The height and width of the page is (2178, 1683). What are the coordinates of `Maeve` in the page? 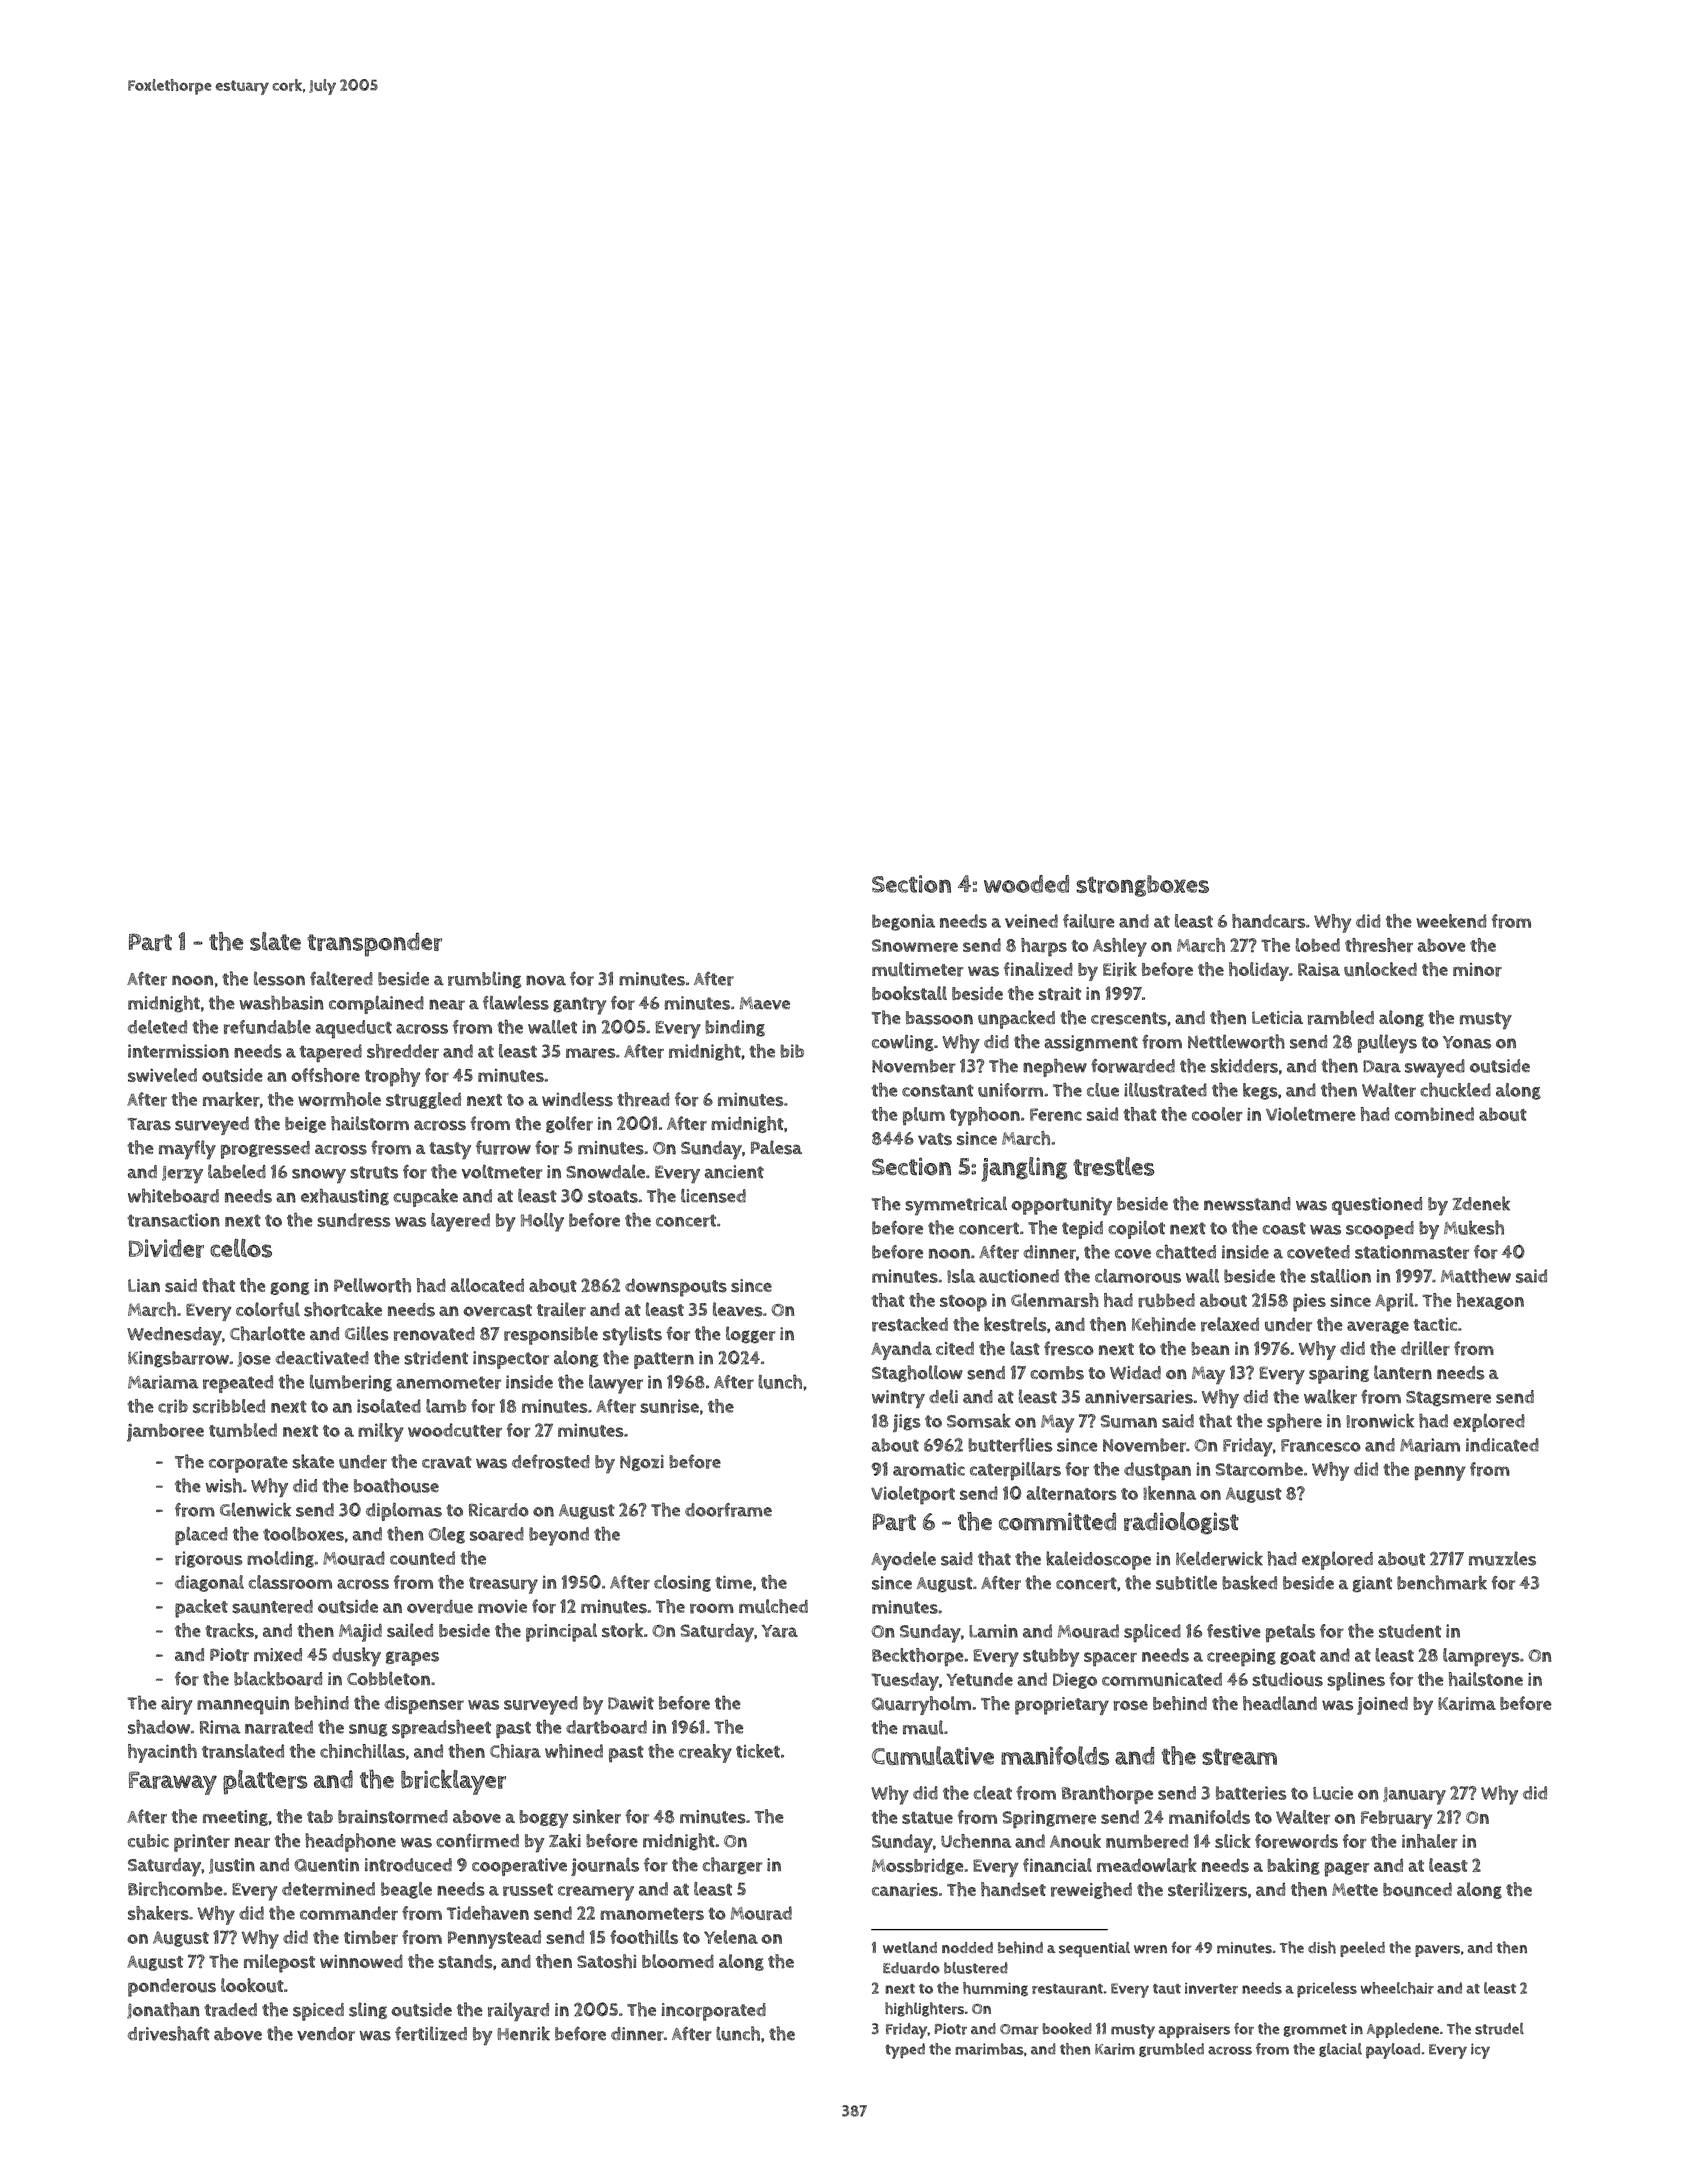 It's located at (765, 1003).
